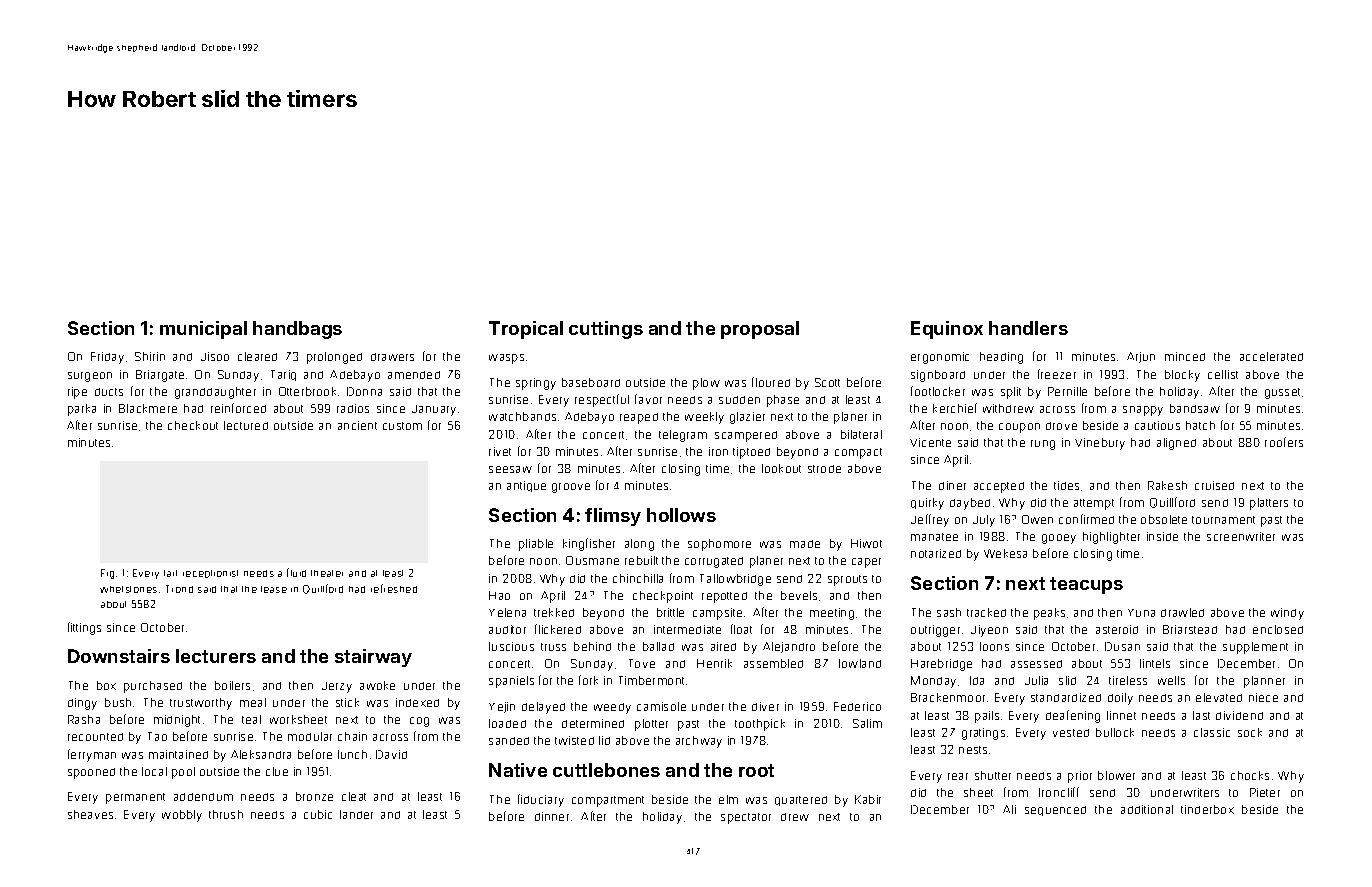 The height and width of the screenshot is (887, 1372). What do you see at coordinates (1028, 328) in the screenshot?
I see `handlers` at bounding box center [1028, 328].
